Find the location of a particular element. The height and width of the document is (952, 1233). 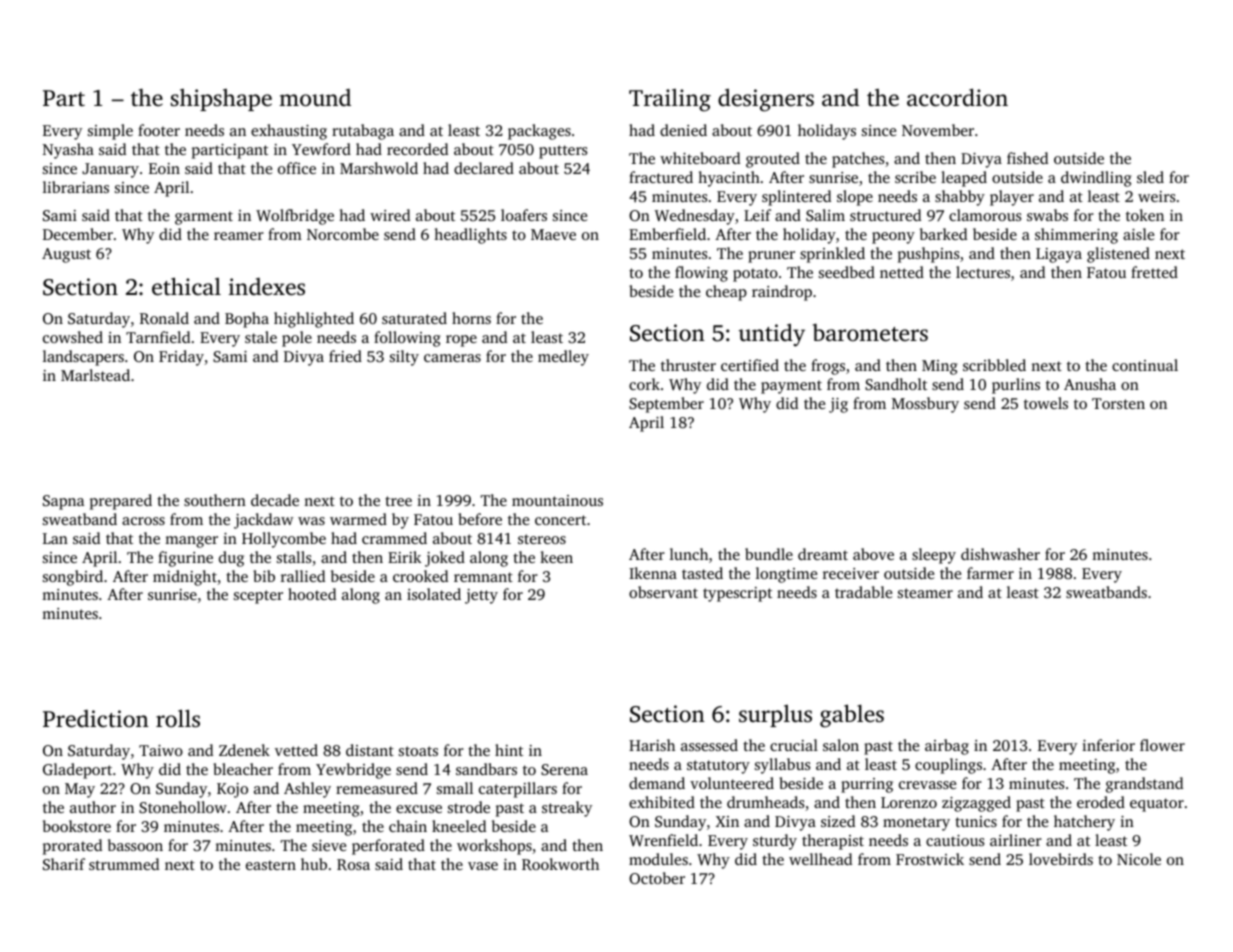

hooted is located at coordinates (312, 594).
